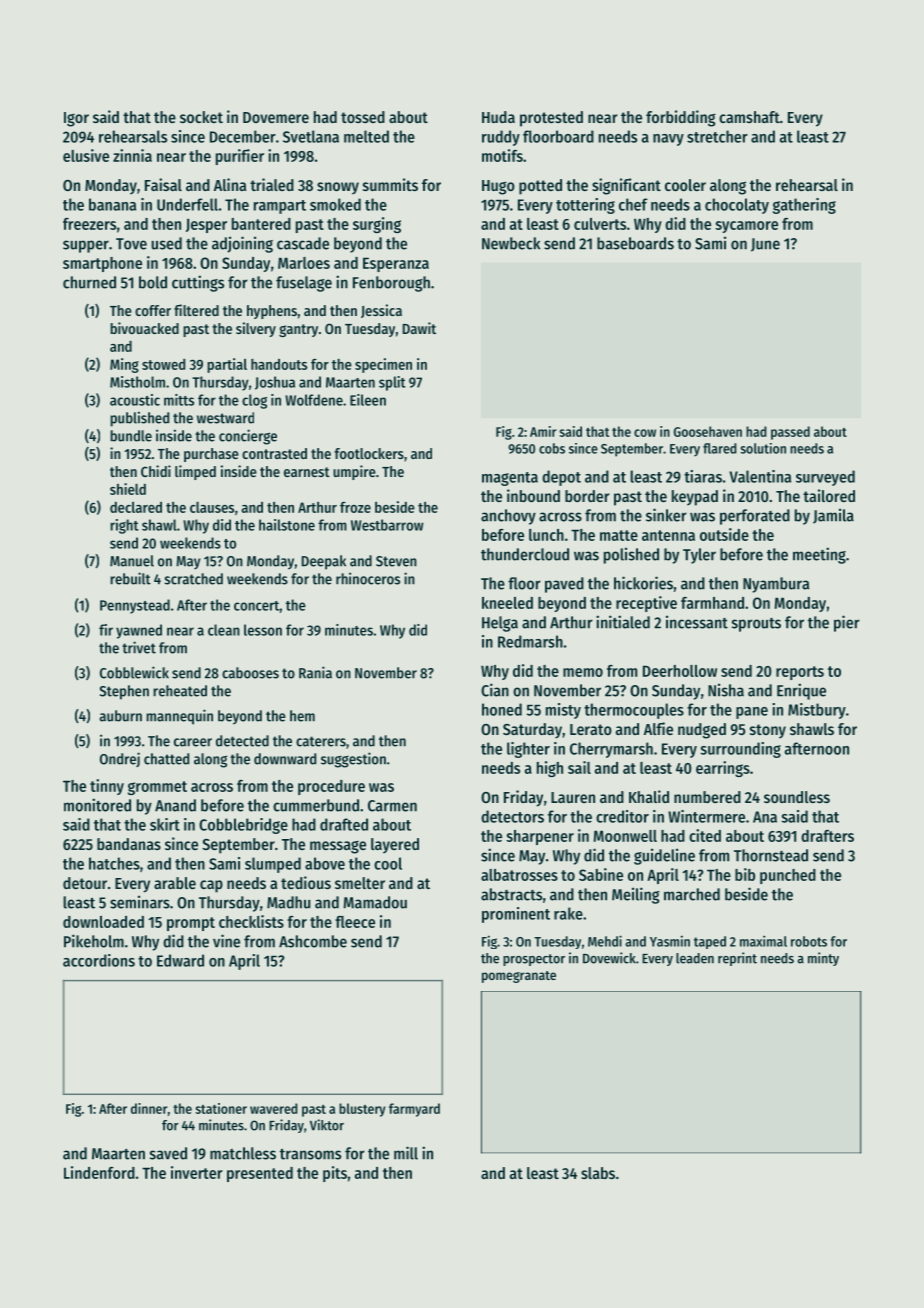 This screenshot has width=924, height=1308. I want to click on Nisha, so click(726, 690).
